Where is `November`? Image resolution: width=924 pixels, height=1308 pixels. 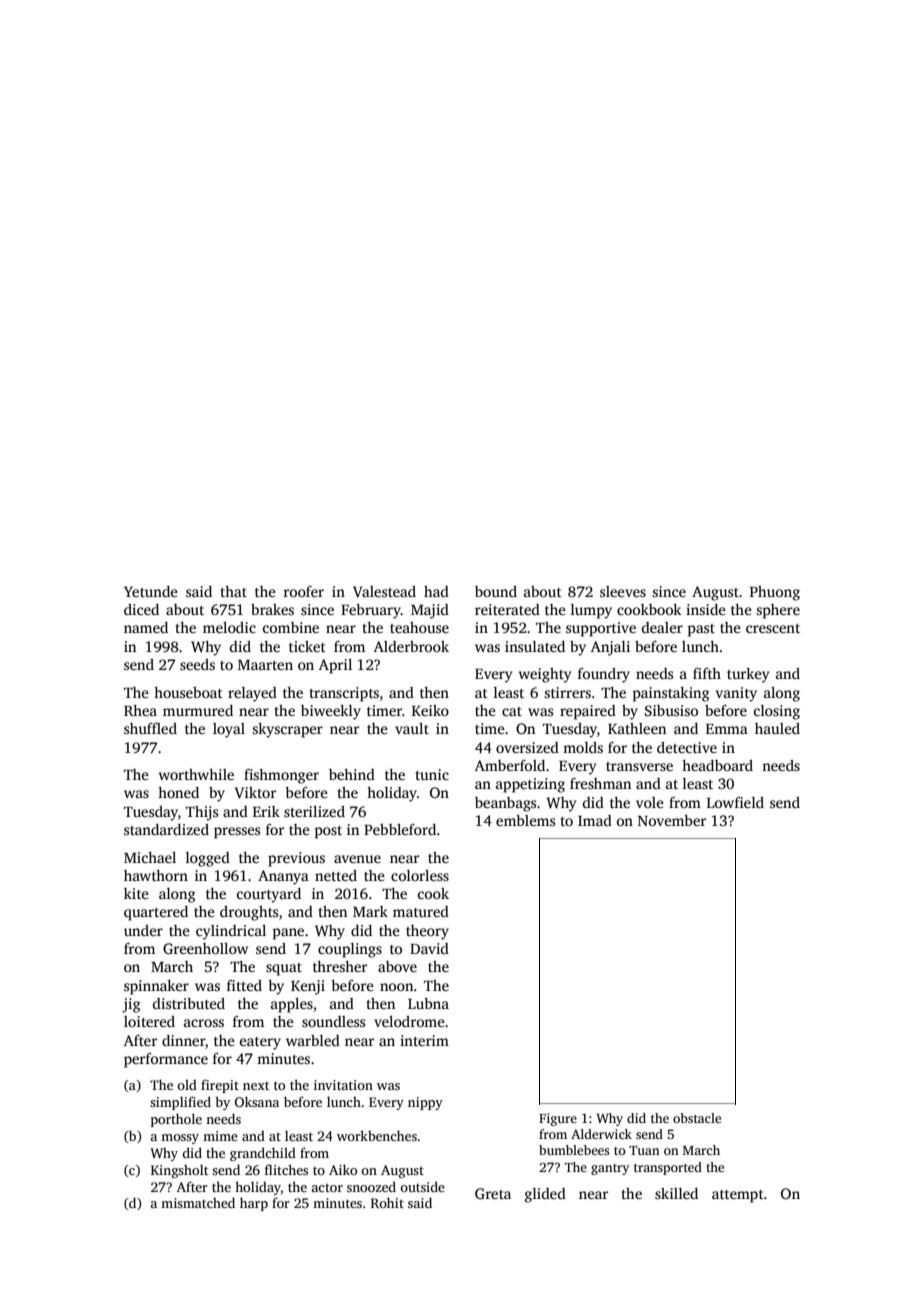 November is located at coordinates (672, 820).
